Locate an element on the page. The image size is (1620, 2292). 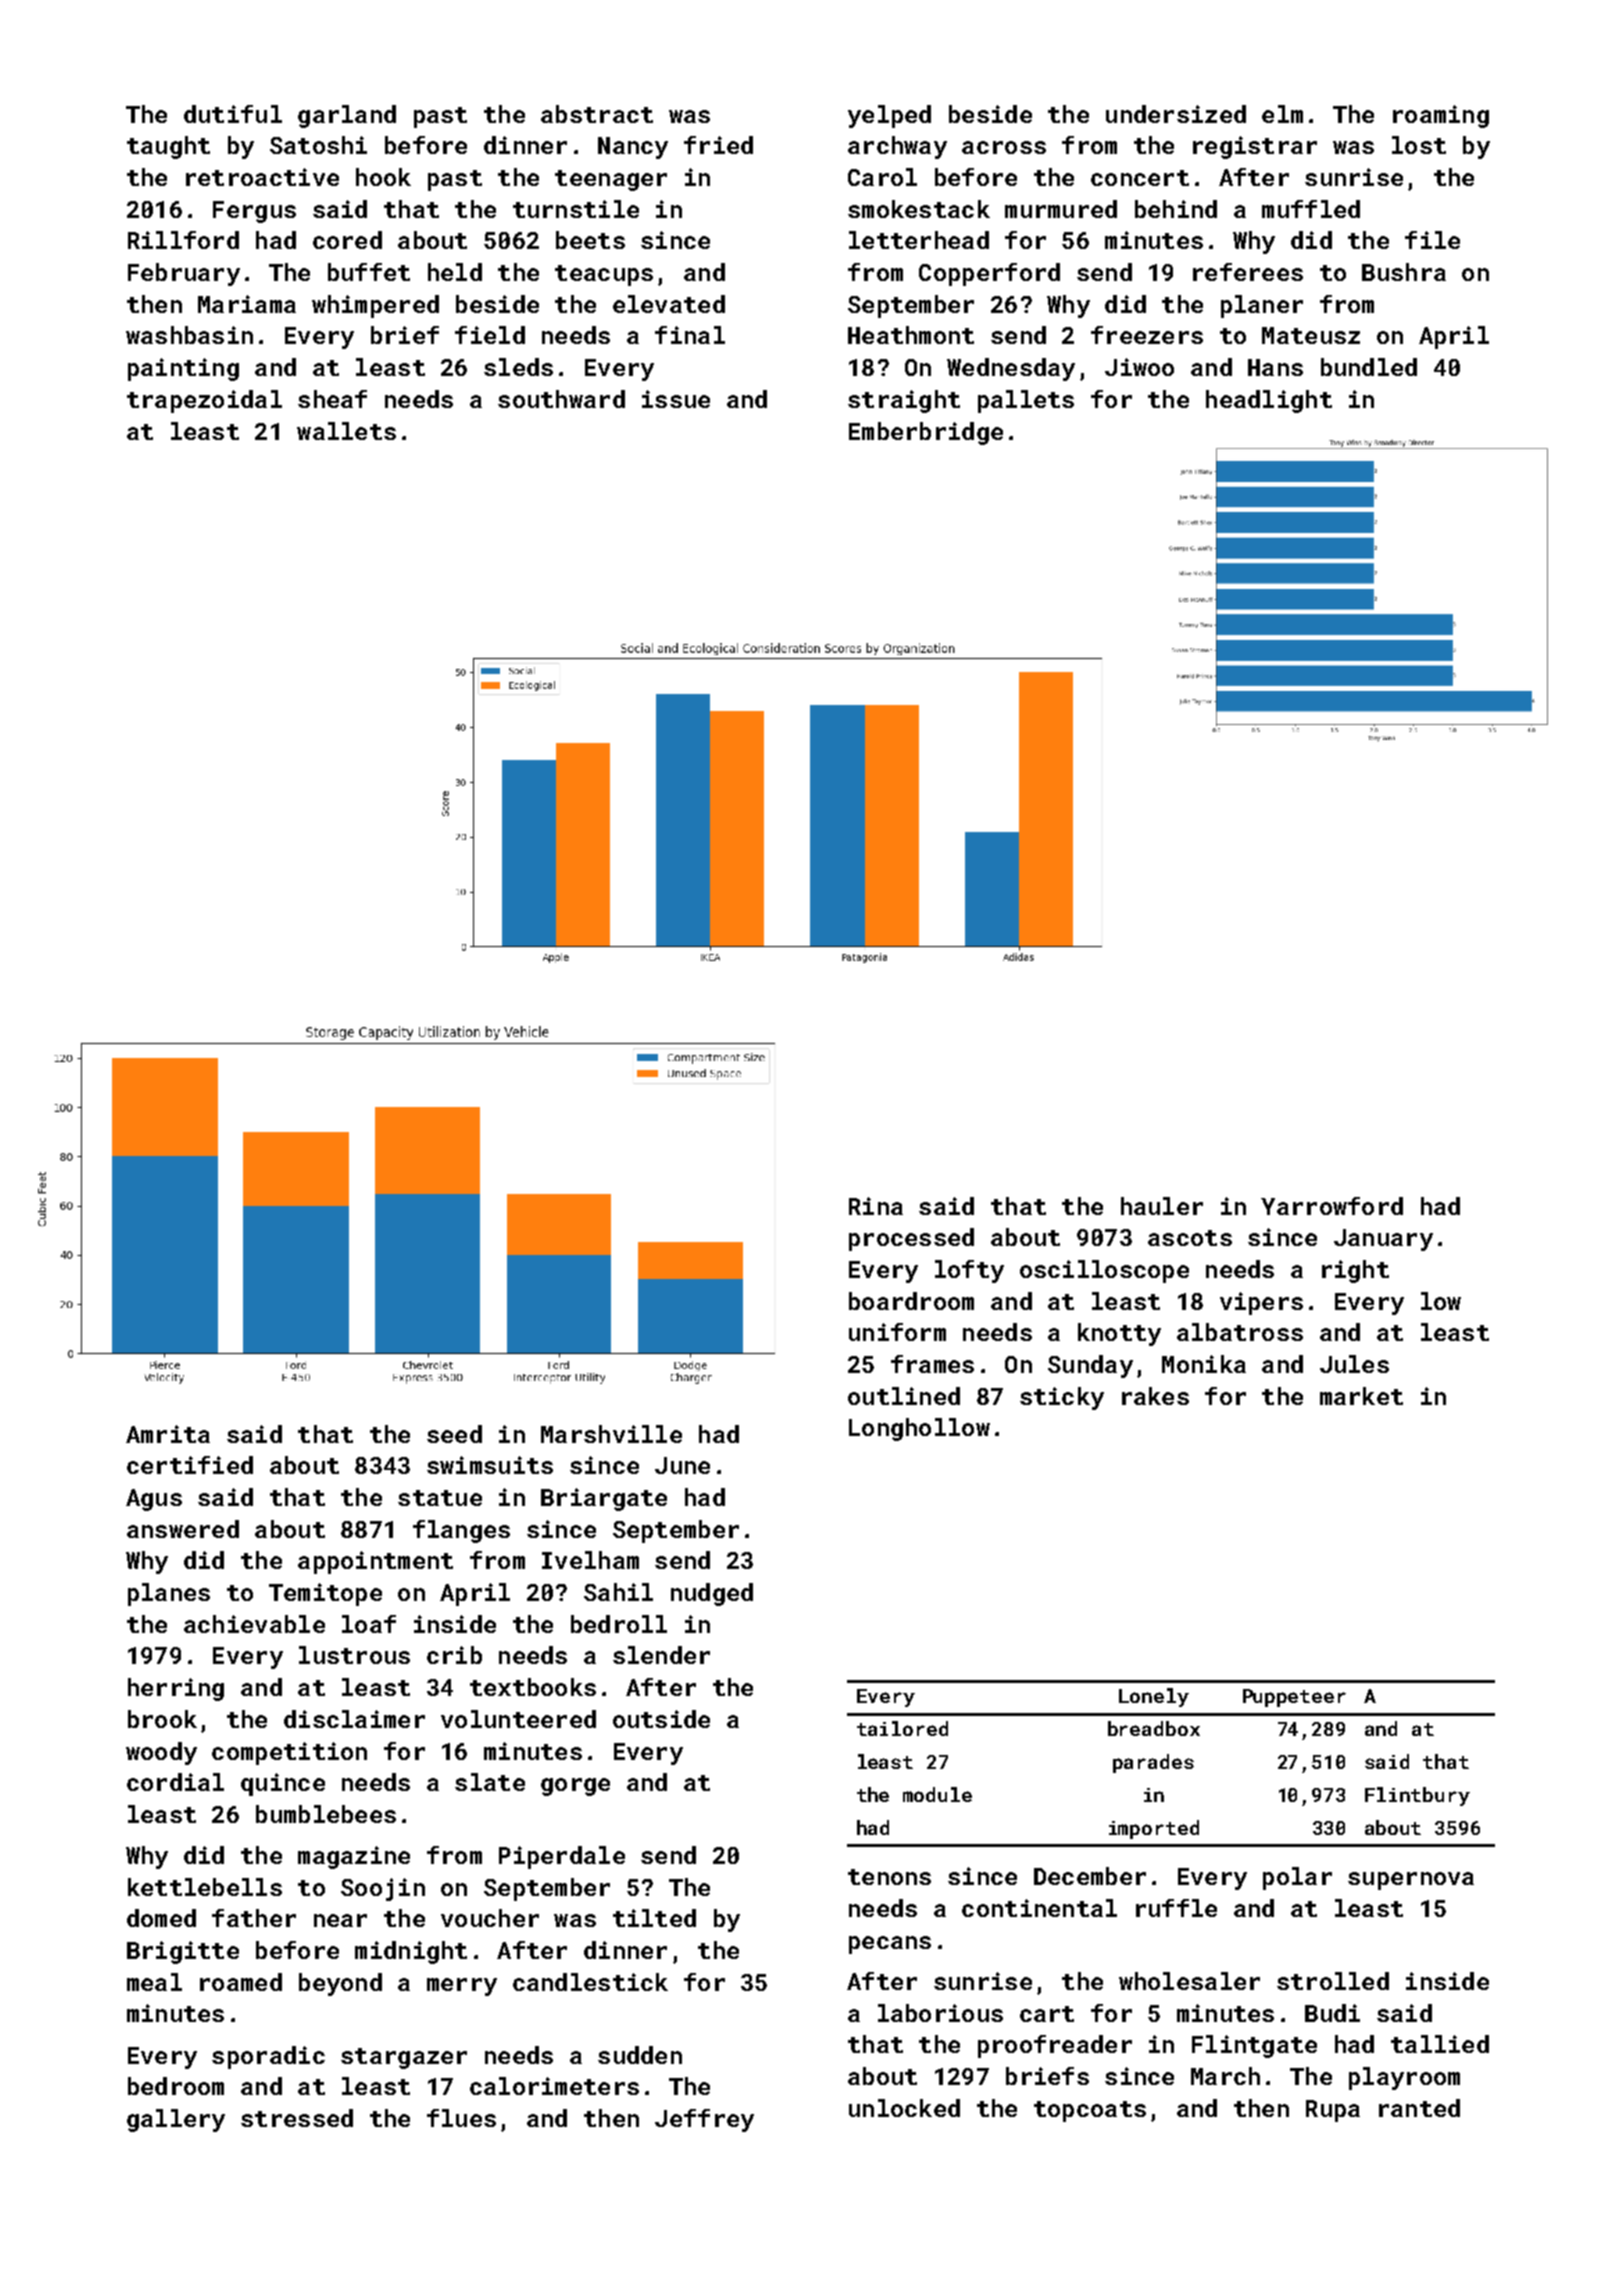
continental is located at coordinates (1039, 1908).
